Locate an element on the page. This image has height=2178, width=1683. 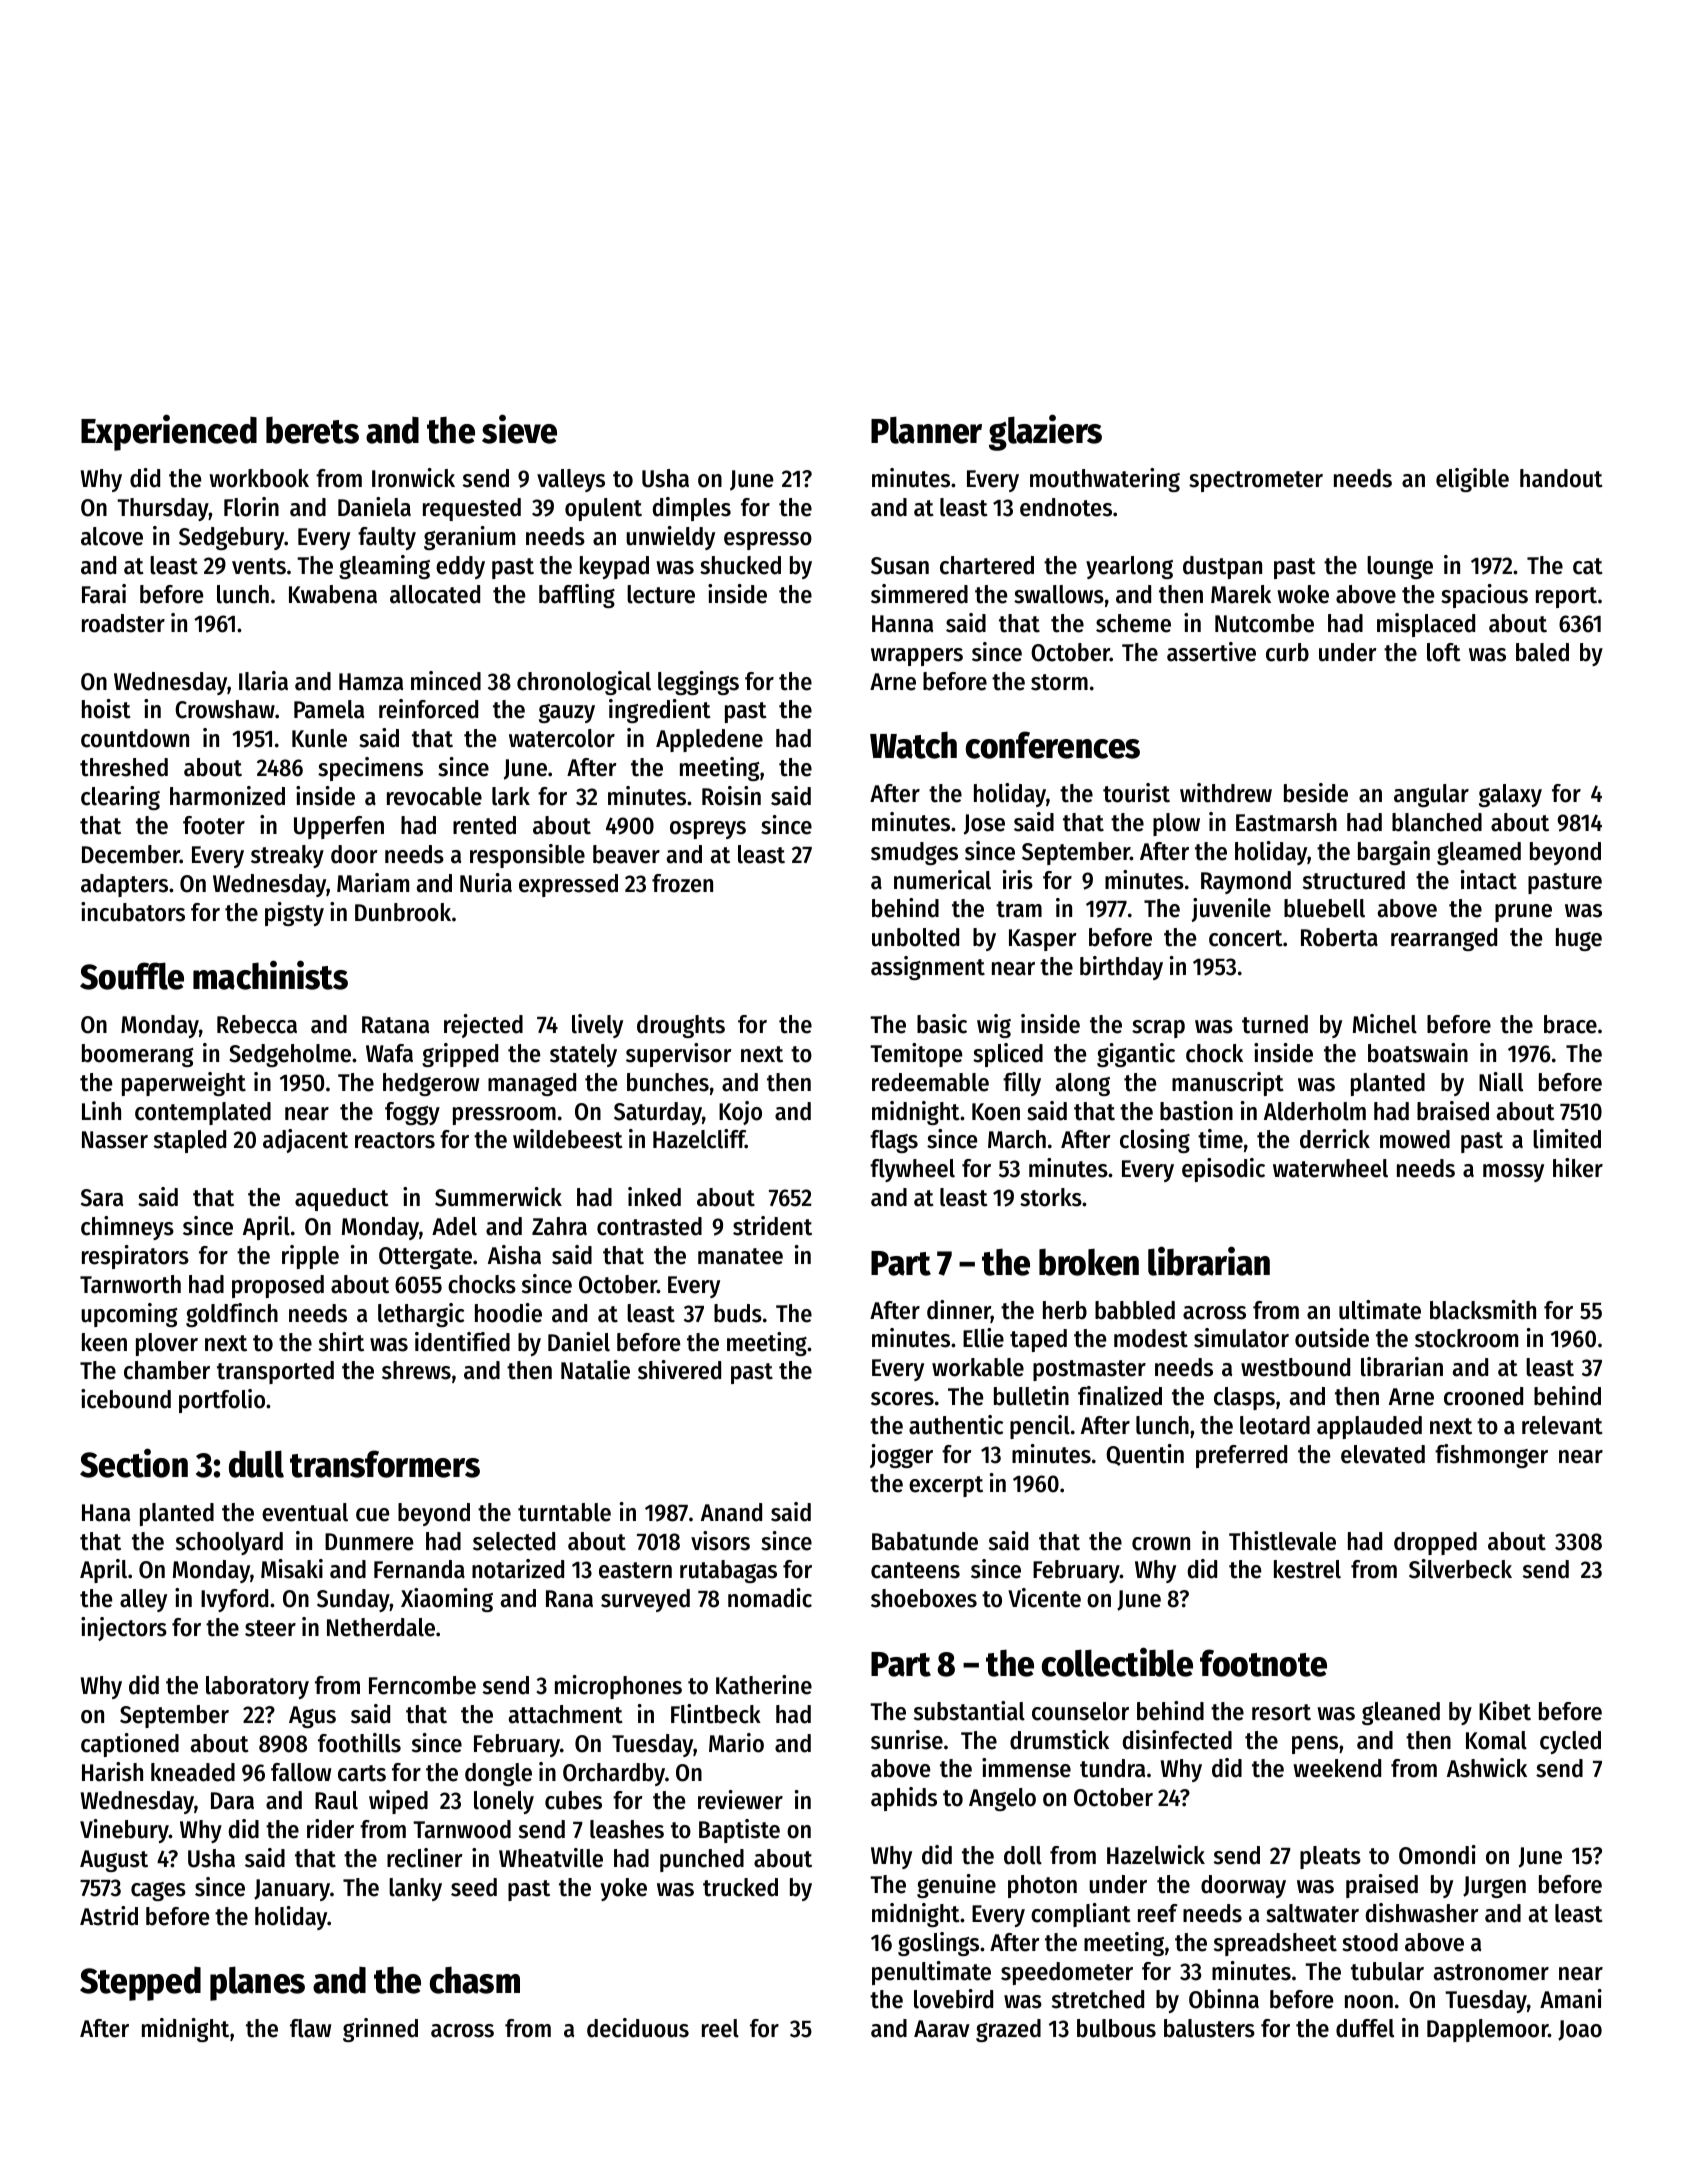
icebound is located at coordinates (126, 1399).
